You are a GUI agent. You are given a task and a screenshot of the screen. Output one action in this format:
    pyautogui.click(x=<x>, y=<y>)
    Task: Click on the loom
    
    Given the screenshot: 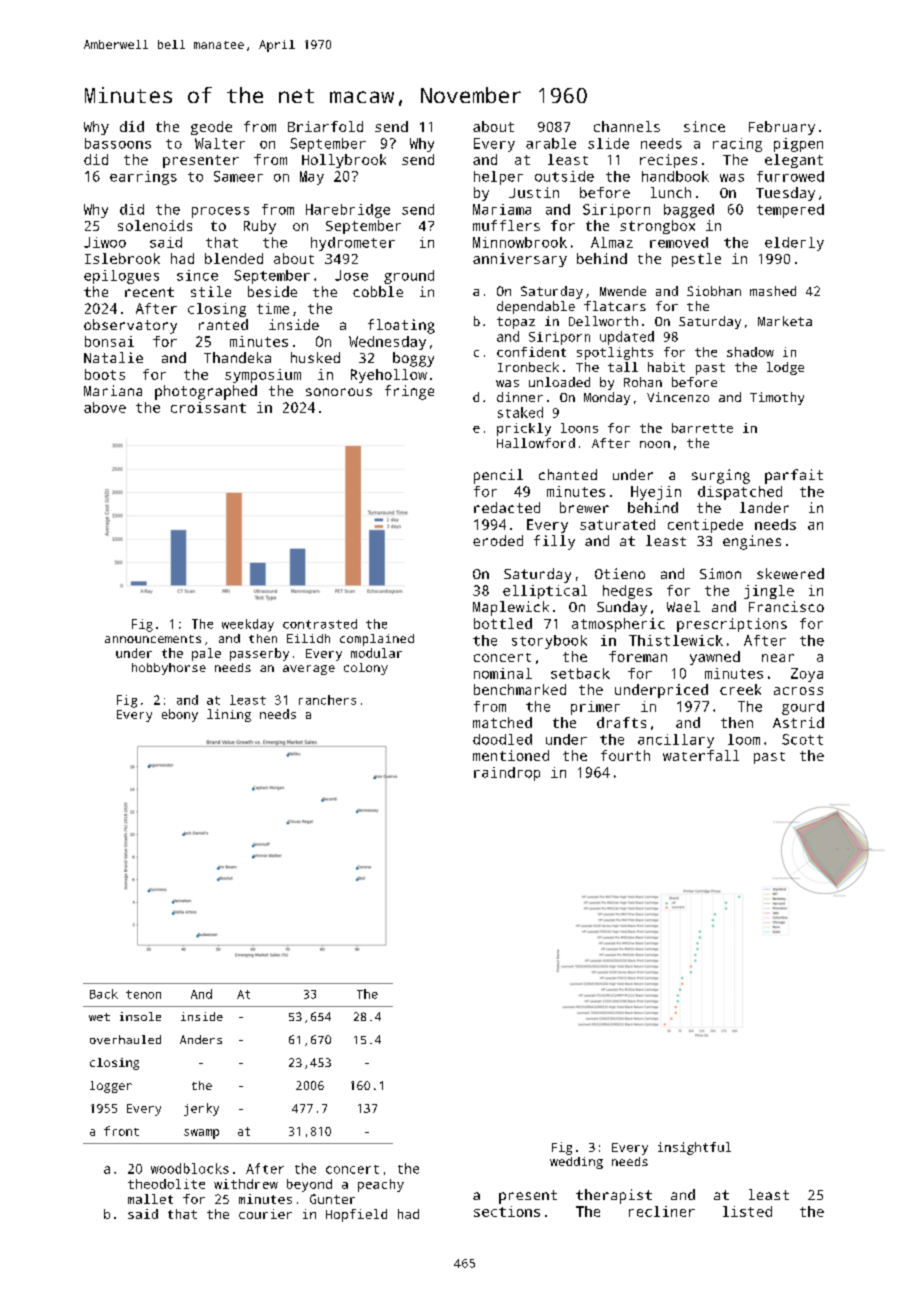 What is the action you would take?
    pyautogui.click(x=744, y=739)
